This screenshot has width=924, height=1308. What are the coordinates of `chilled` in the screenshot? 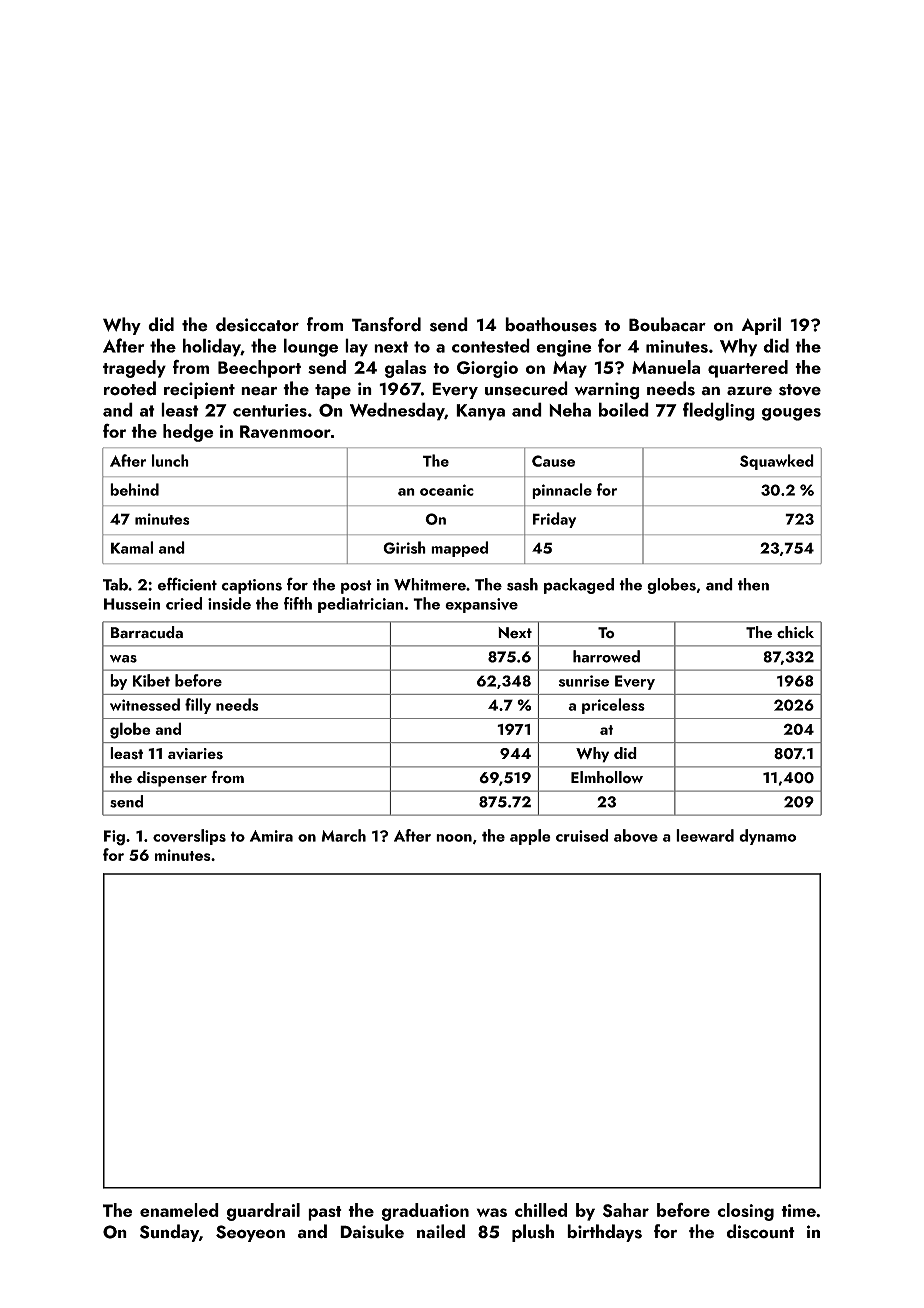 It's located at (541, 1210).
